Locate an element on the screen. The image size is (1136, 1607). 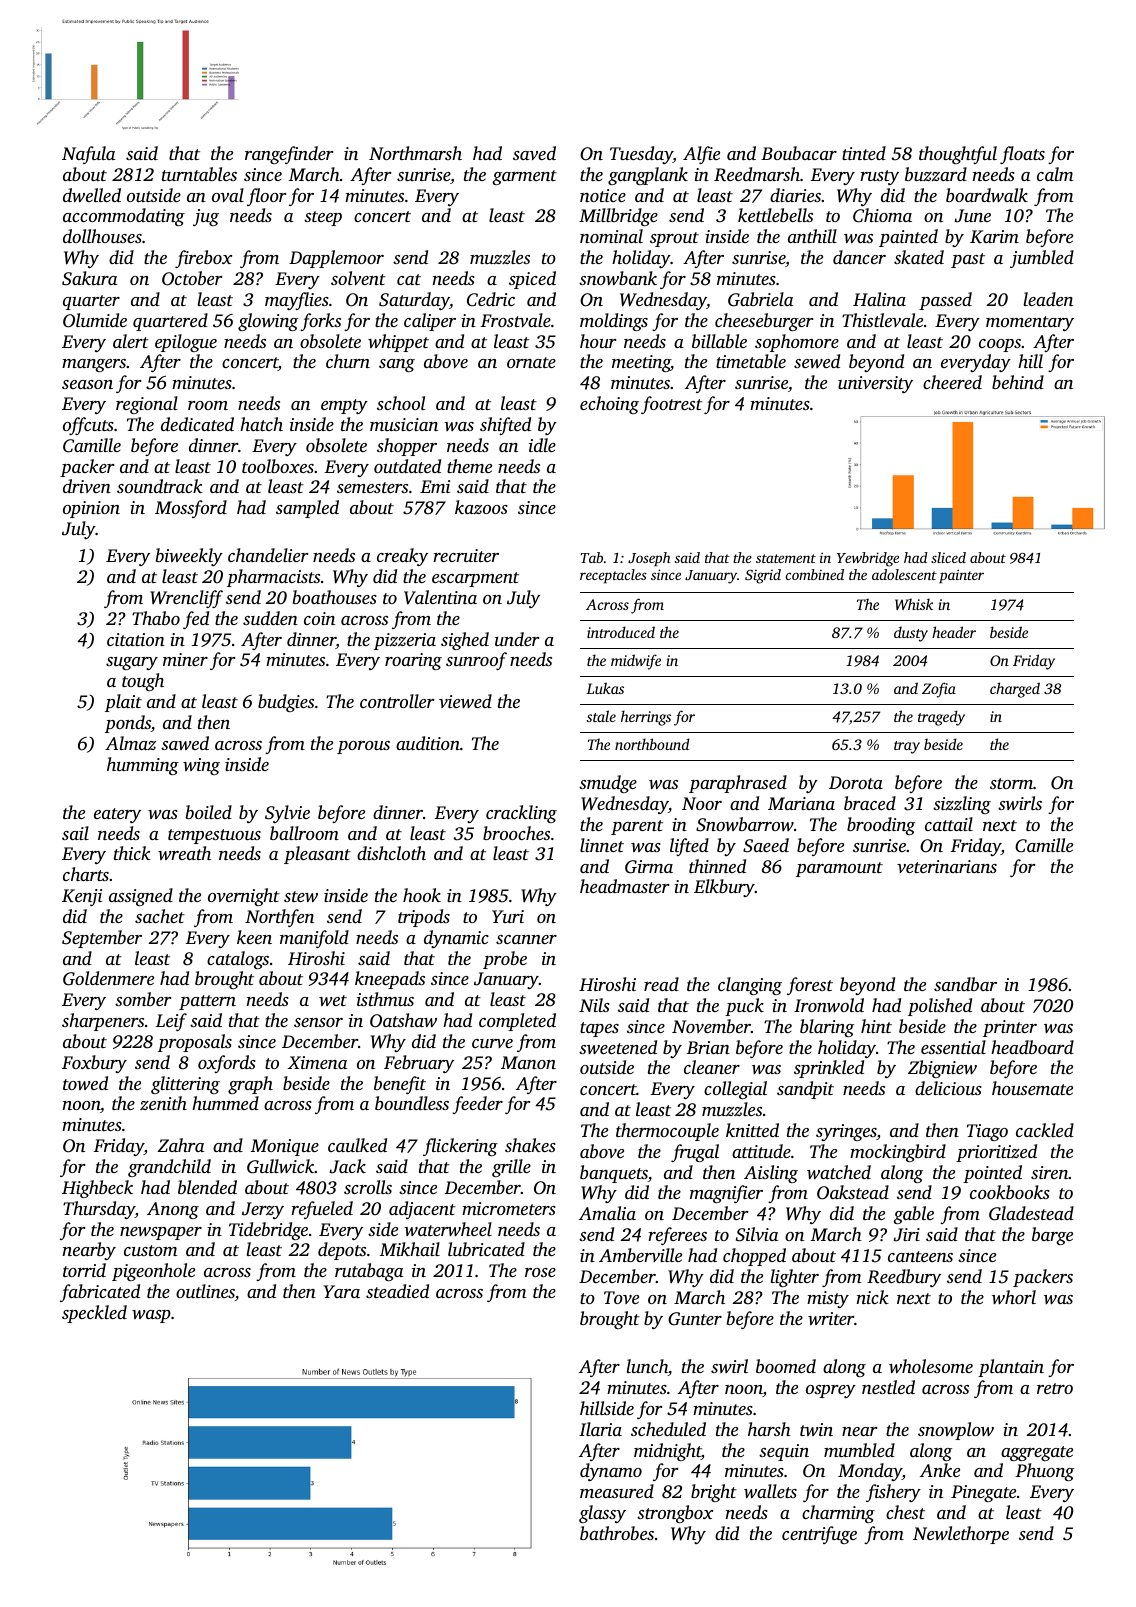
outdated is located at coordinates (407, 466).
